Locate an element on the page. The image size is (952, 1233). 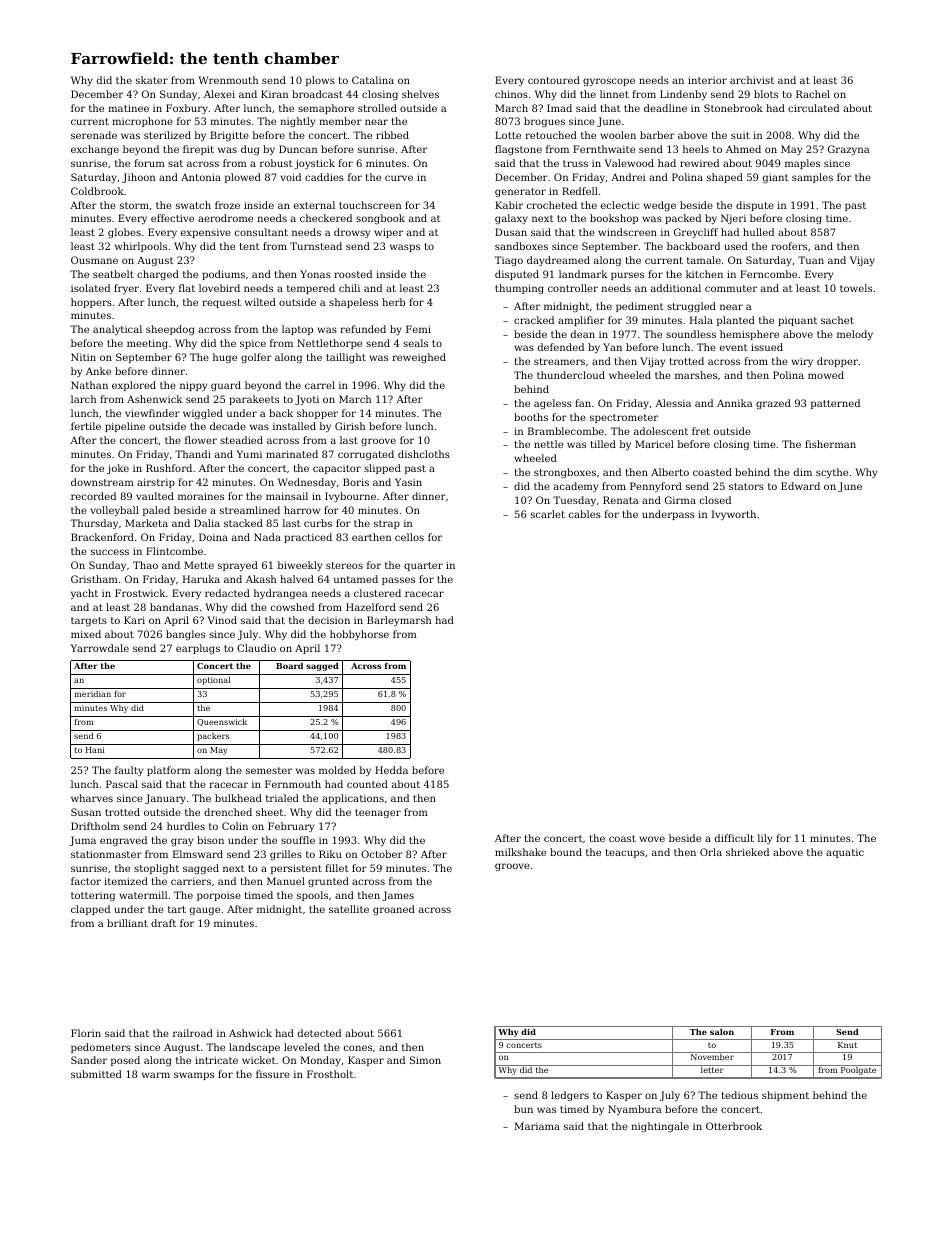
Yasin is located at coordinates (408, 482).
